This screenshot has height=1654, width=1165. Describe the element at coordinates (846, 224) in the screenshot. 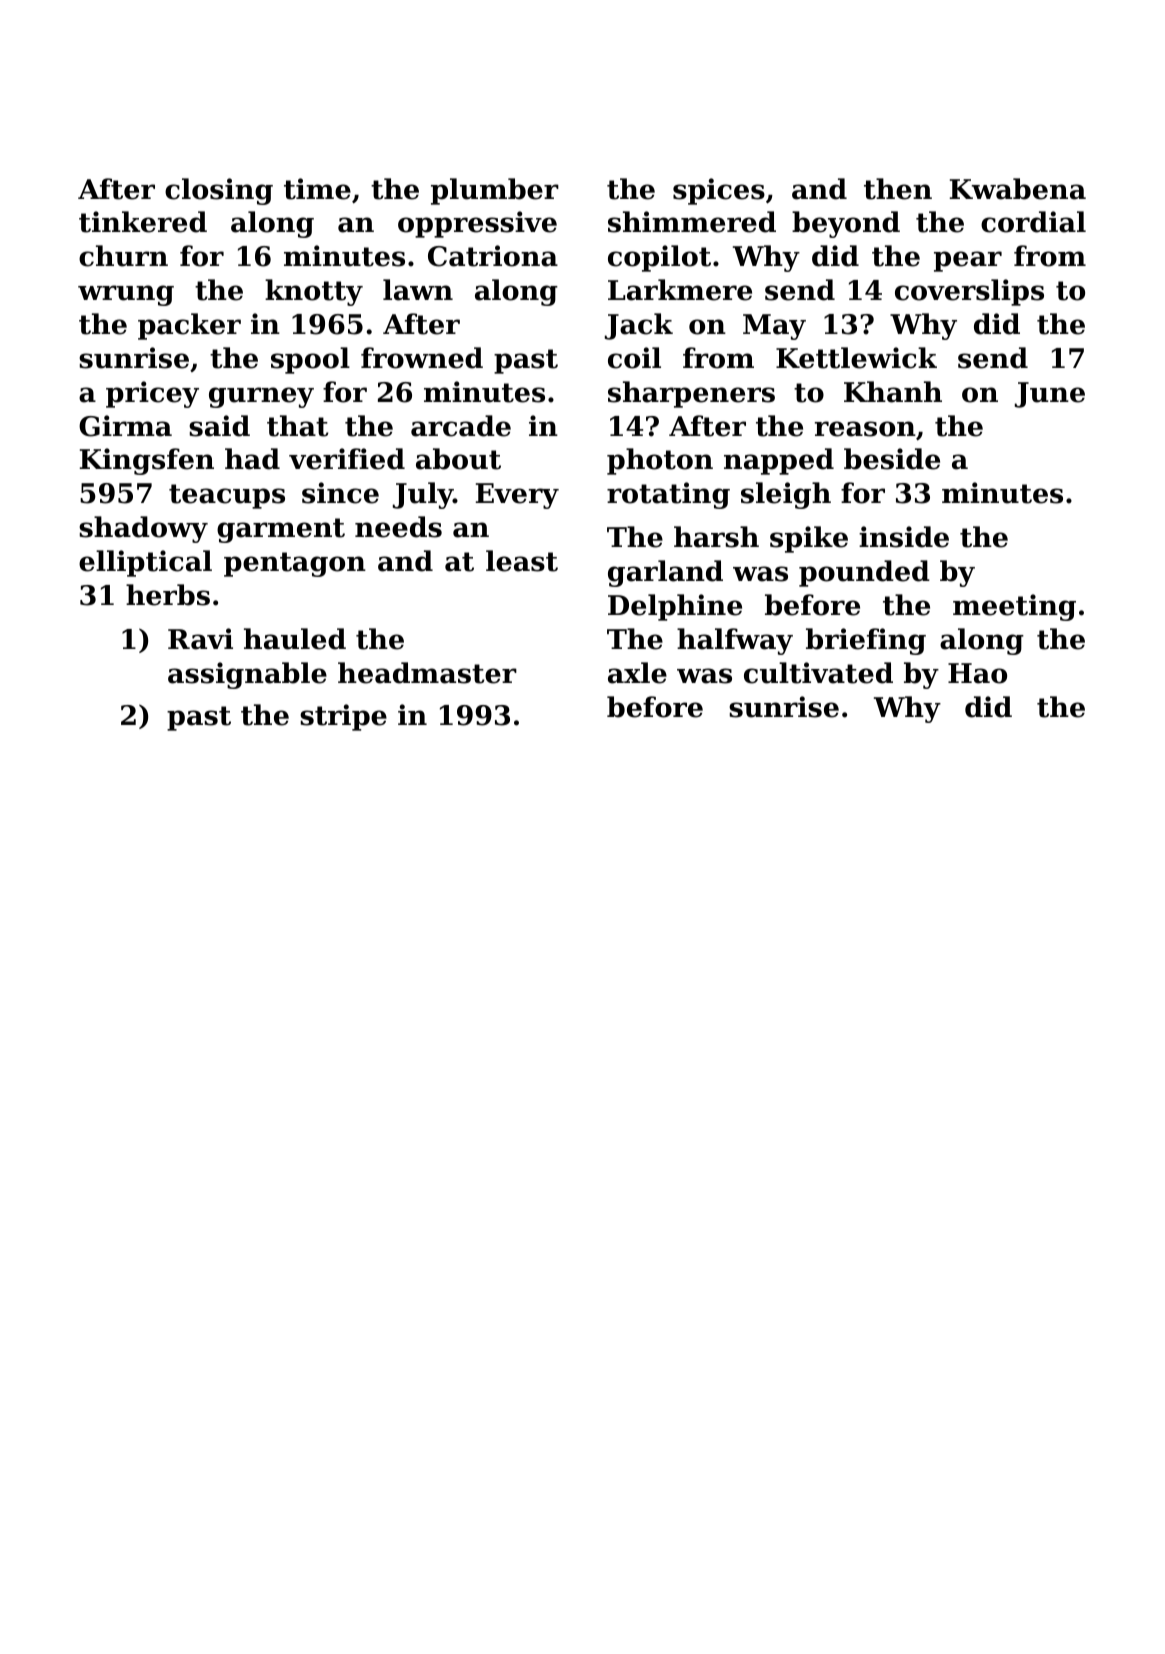

I see `beyond` at that location.
